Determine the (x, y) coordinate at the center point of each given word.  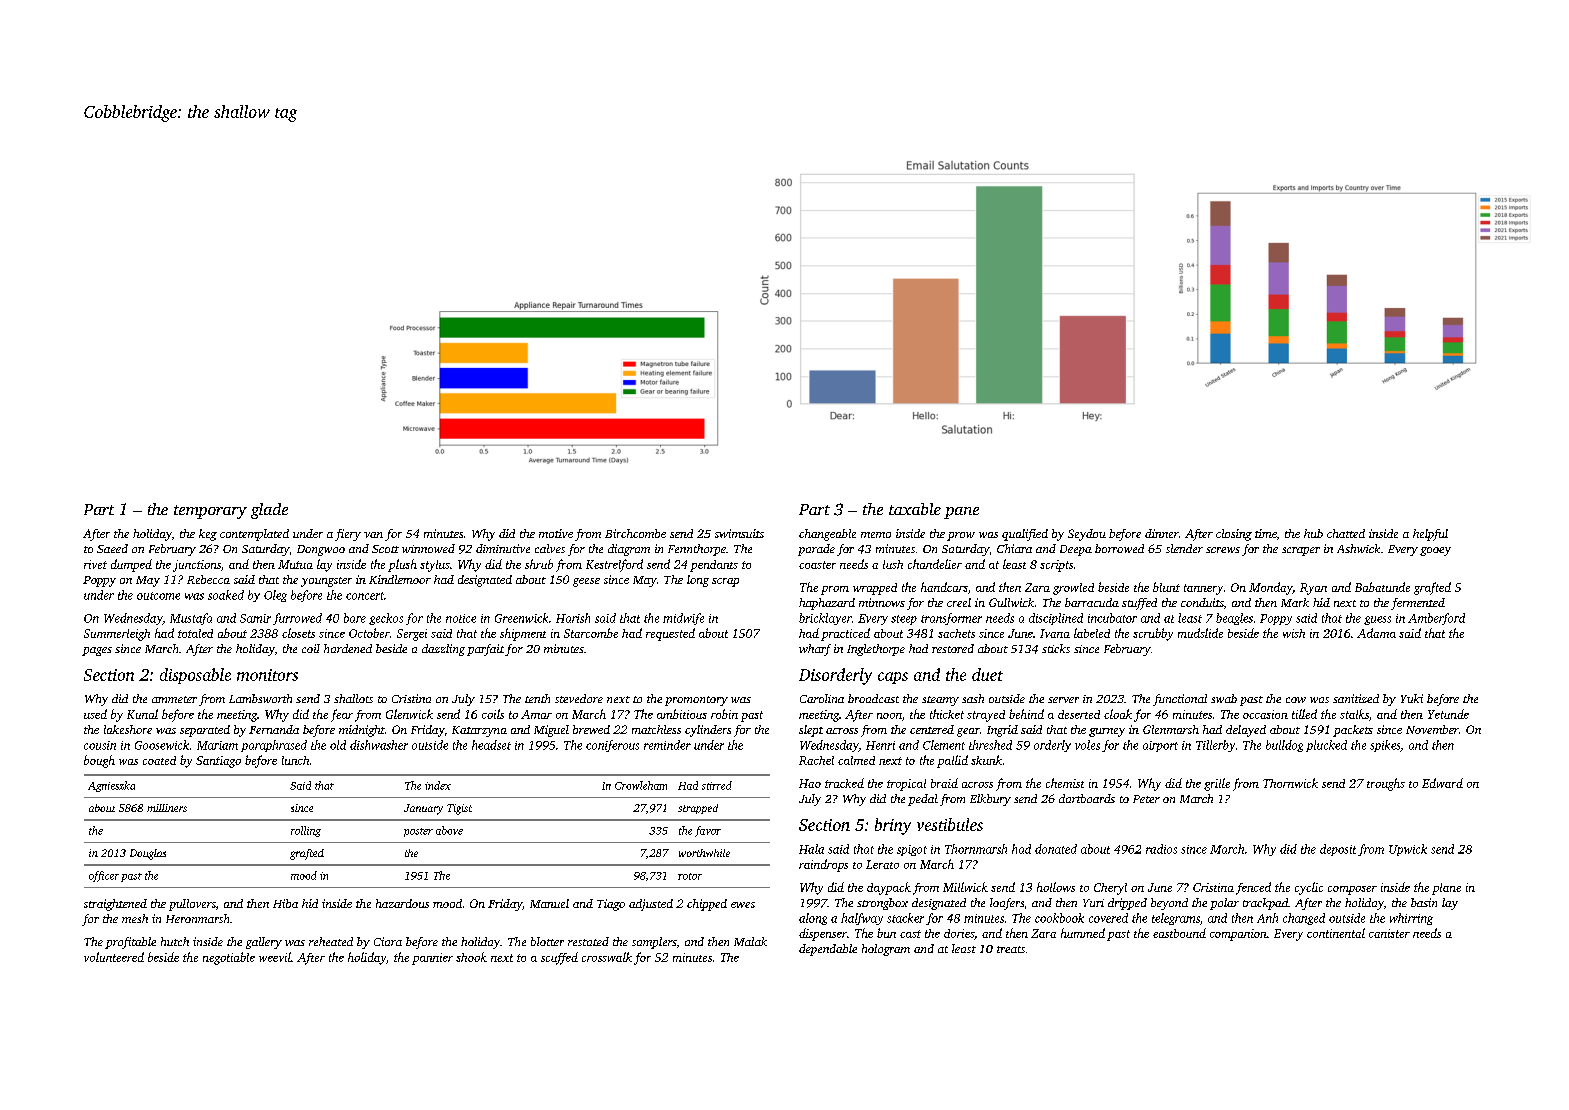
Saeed (112, 548)
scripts (1056, 566)
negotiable (229, 958)
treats (1011, 949)
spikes (1385, 746)
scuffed (559, 958)
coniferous (612, 746)
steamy (940, 701)
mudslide (1200, 633)
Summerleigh (117, 635)
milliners (167, 808)
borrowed (1119, 548)
